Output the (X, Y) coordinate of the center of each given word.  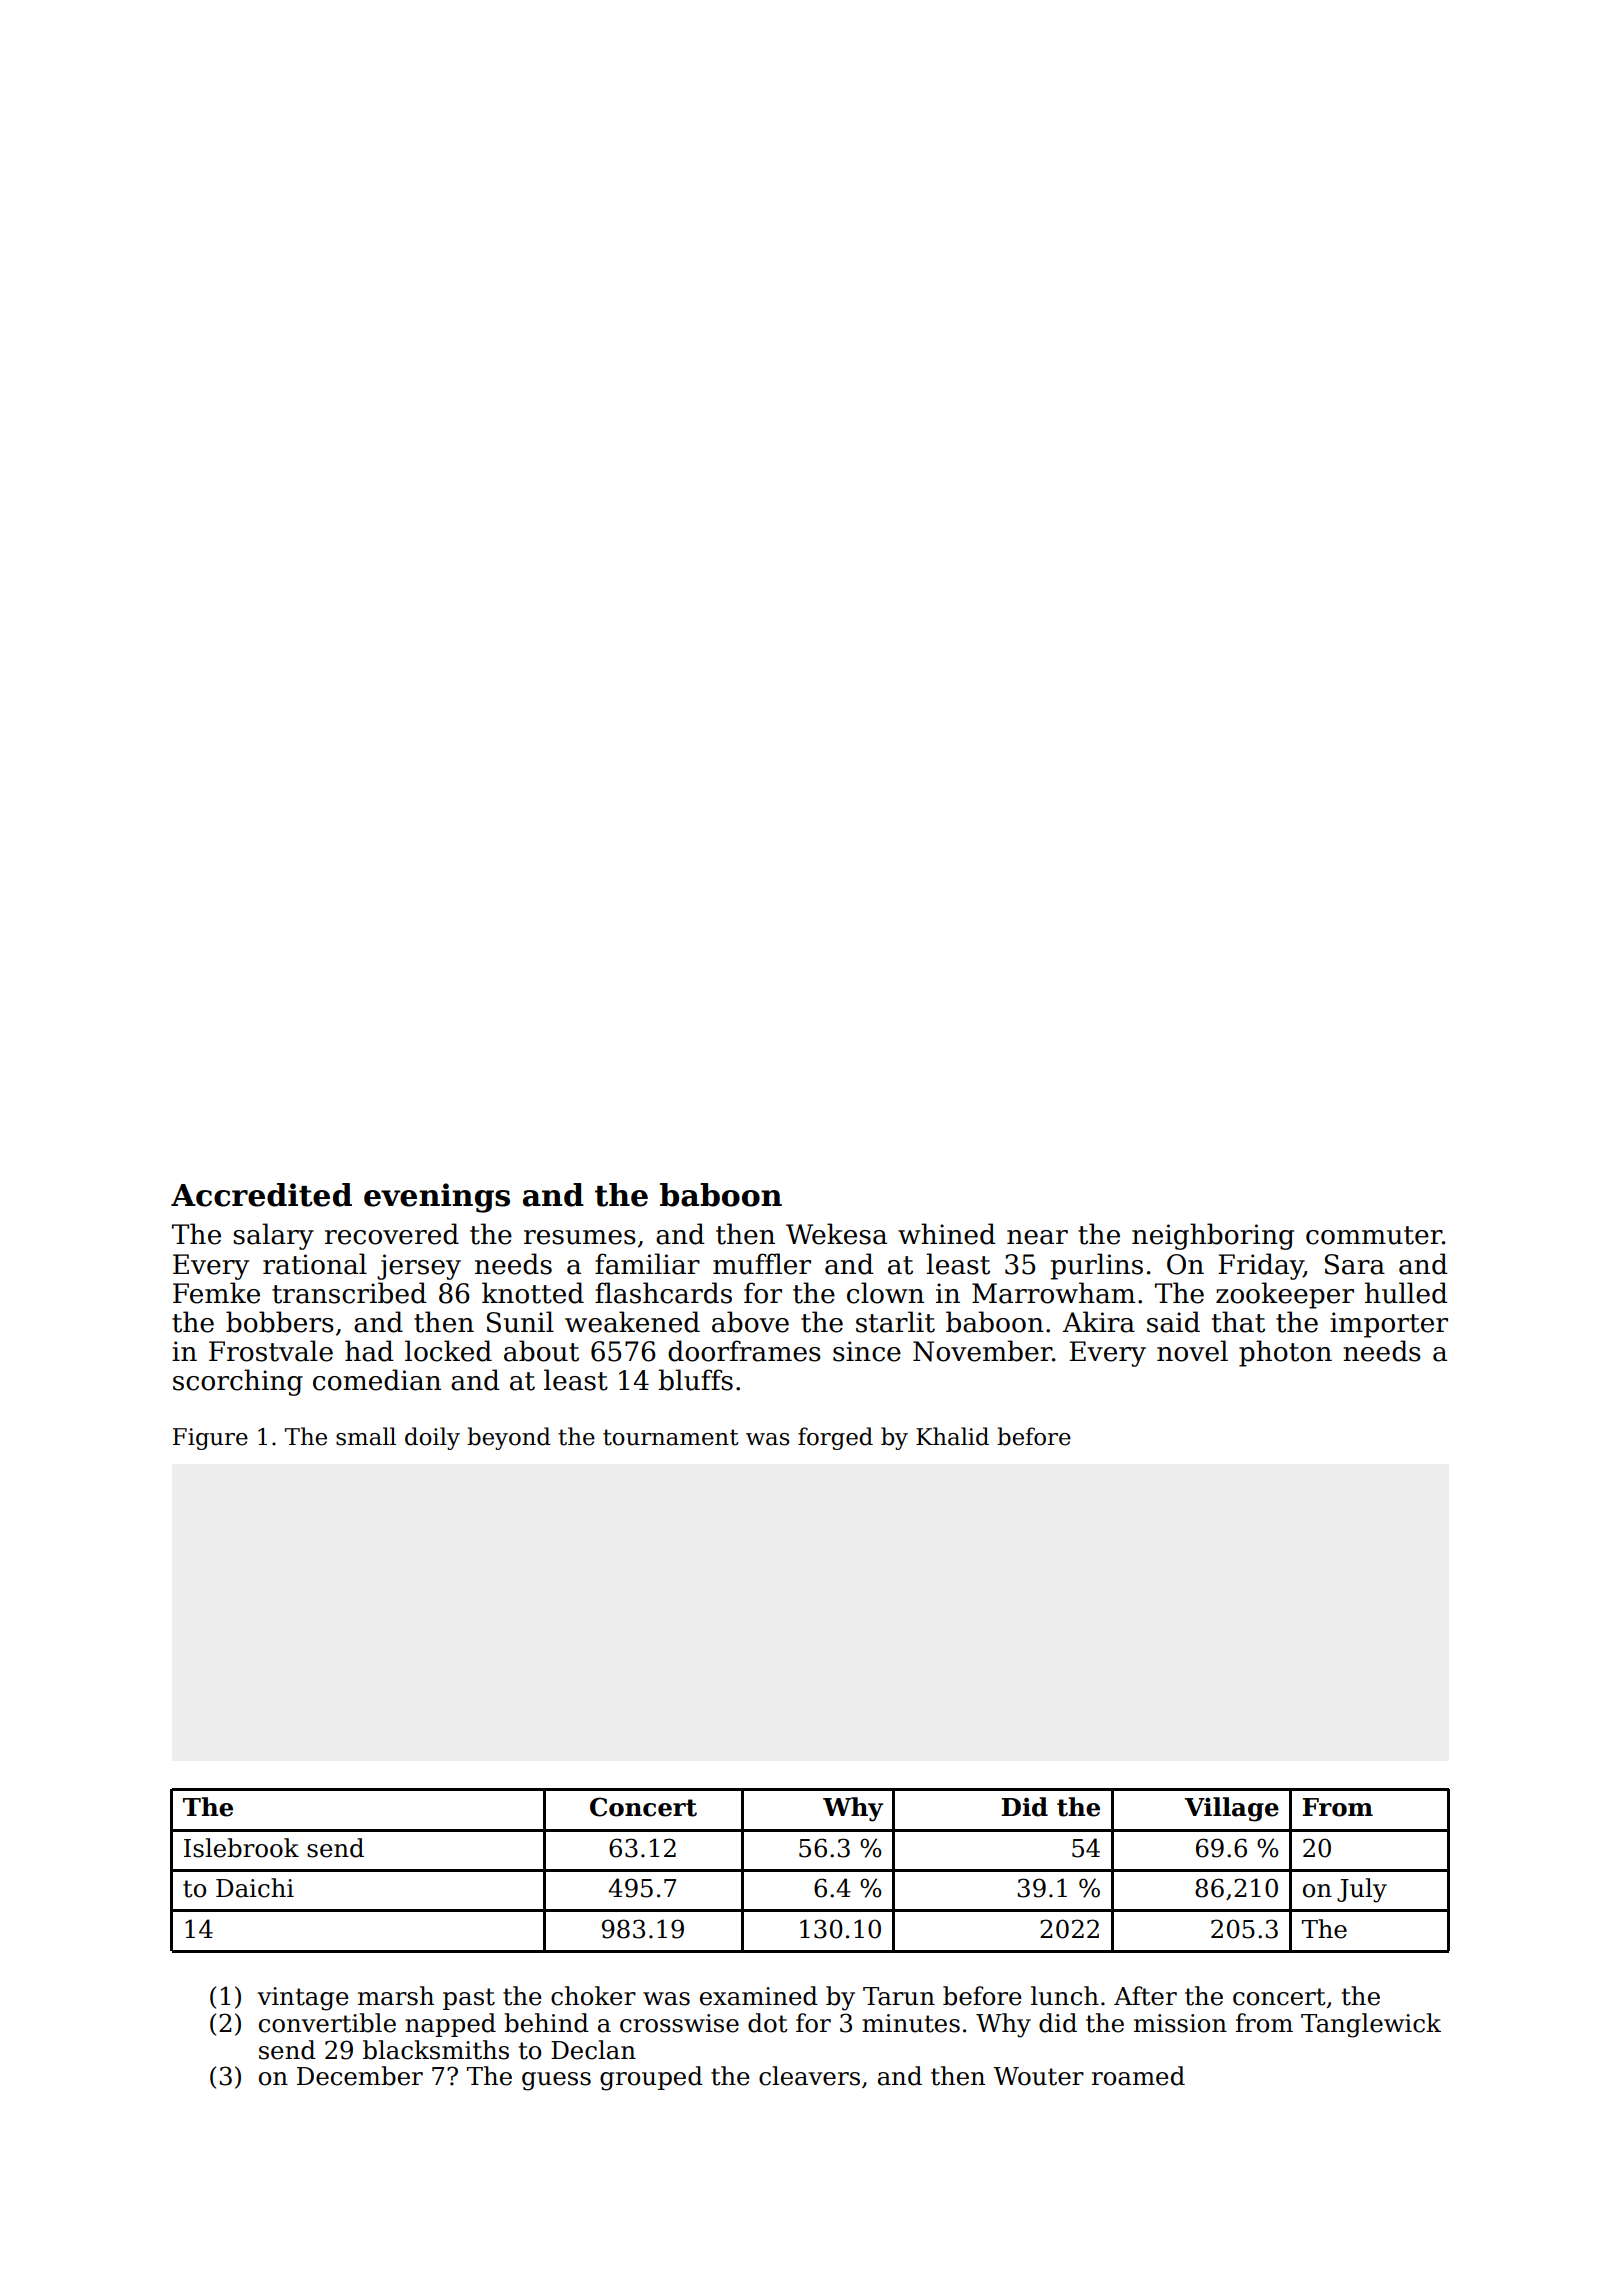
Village (1232, 1809)
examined (759, 1996)
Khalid (952, 1436)
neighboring (1213, 1236)
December (360, 2076)
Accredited (261, 1195)
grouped (651, 2078)
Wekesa (836, 1234)
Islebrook (241, 1848)
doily (432, 1438)
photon (1285, 1353)
